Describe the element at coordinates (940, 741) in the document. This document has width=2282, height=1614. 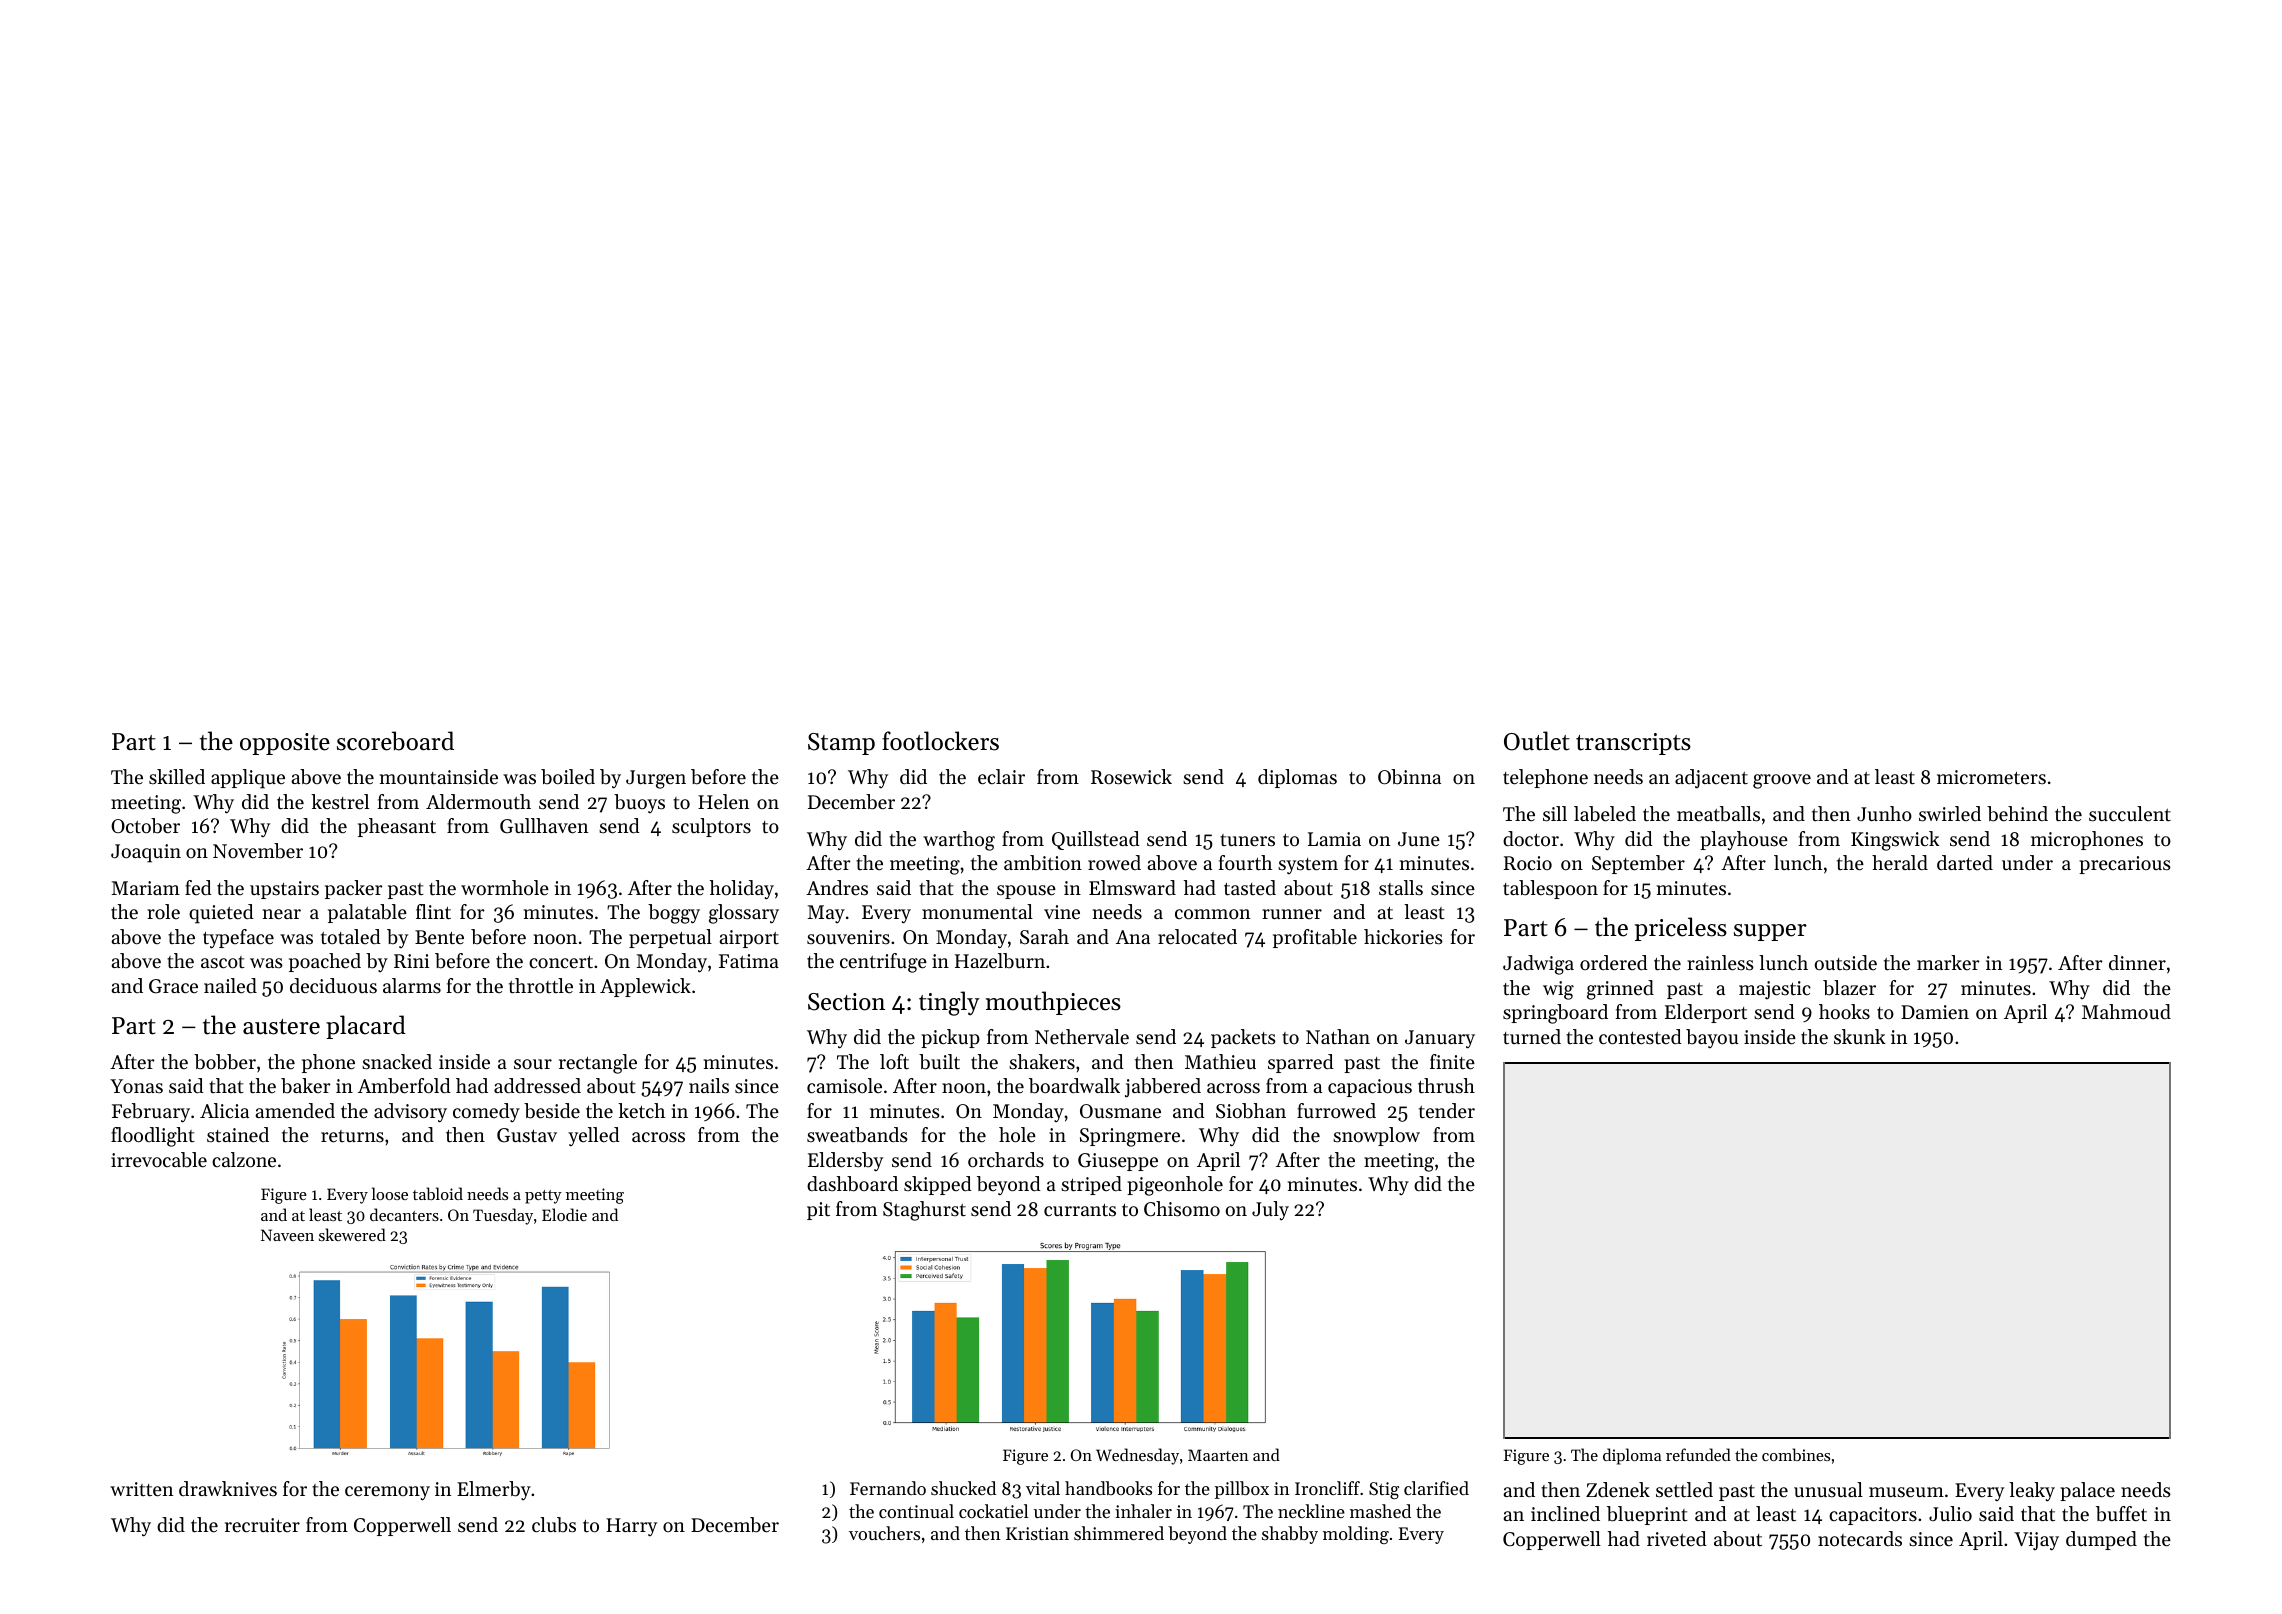
I see `footlockers` at that location.
